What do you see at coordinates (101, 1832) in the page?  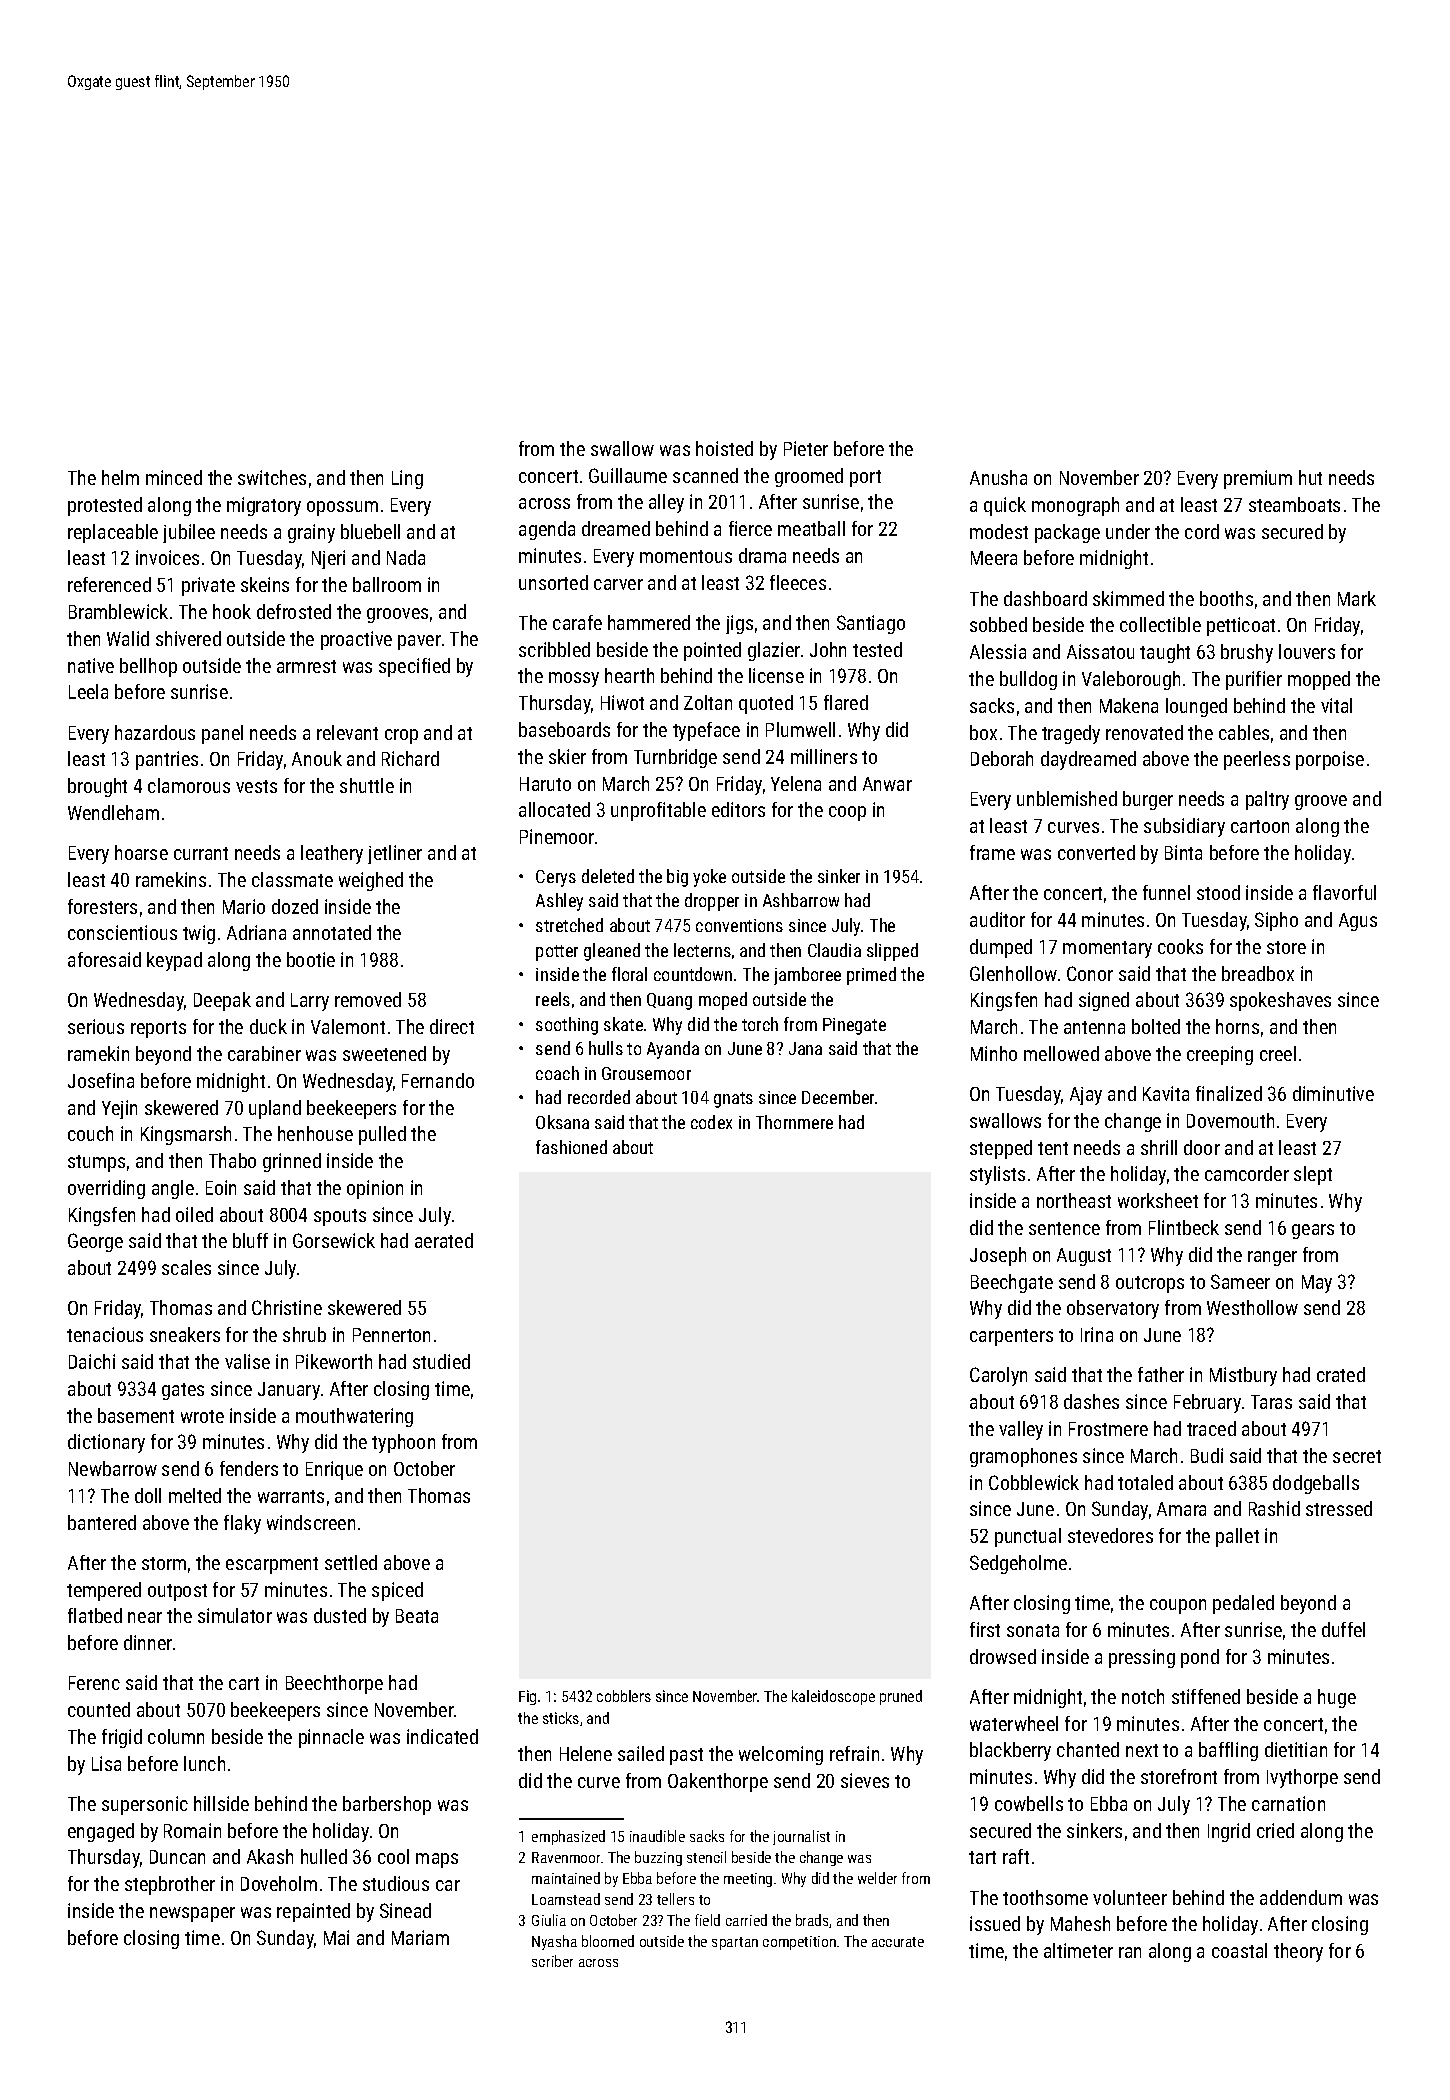 I see `engaged` at bounding box center [101, 1832].
